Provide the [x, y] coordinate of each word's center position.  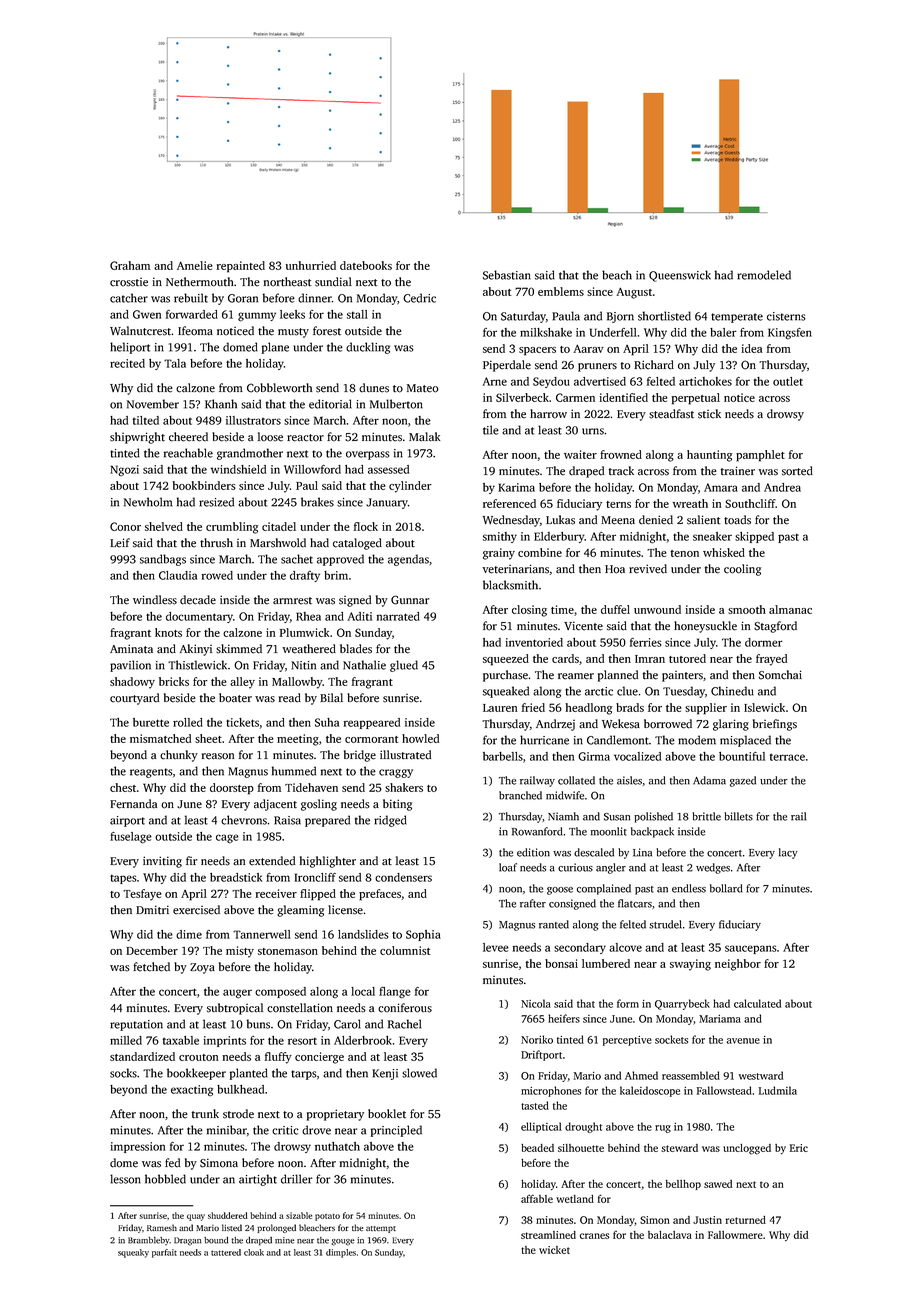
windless [155, 600]
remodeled [764, 275]
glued [404, 666]
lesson [125, 1179]
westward [761, 1075]
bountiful [742, 756]
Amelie [194, 265]
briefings [775, 725]
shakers [404, 787]
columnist [405, 950]
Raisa [287, 820]
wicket [554, 1250]
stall [357, 314]
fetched [151, 967]
